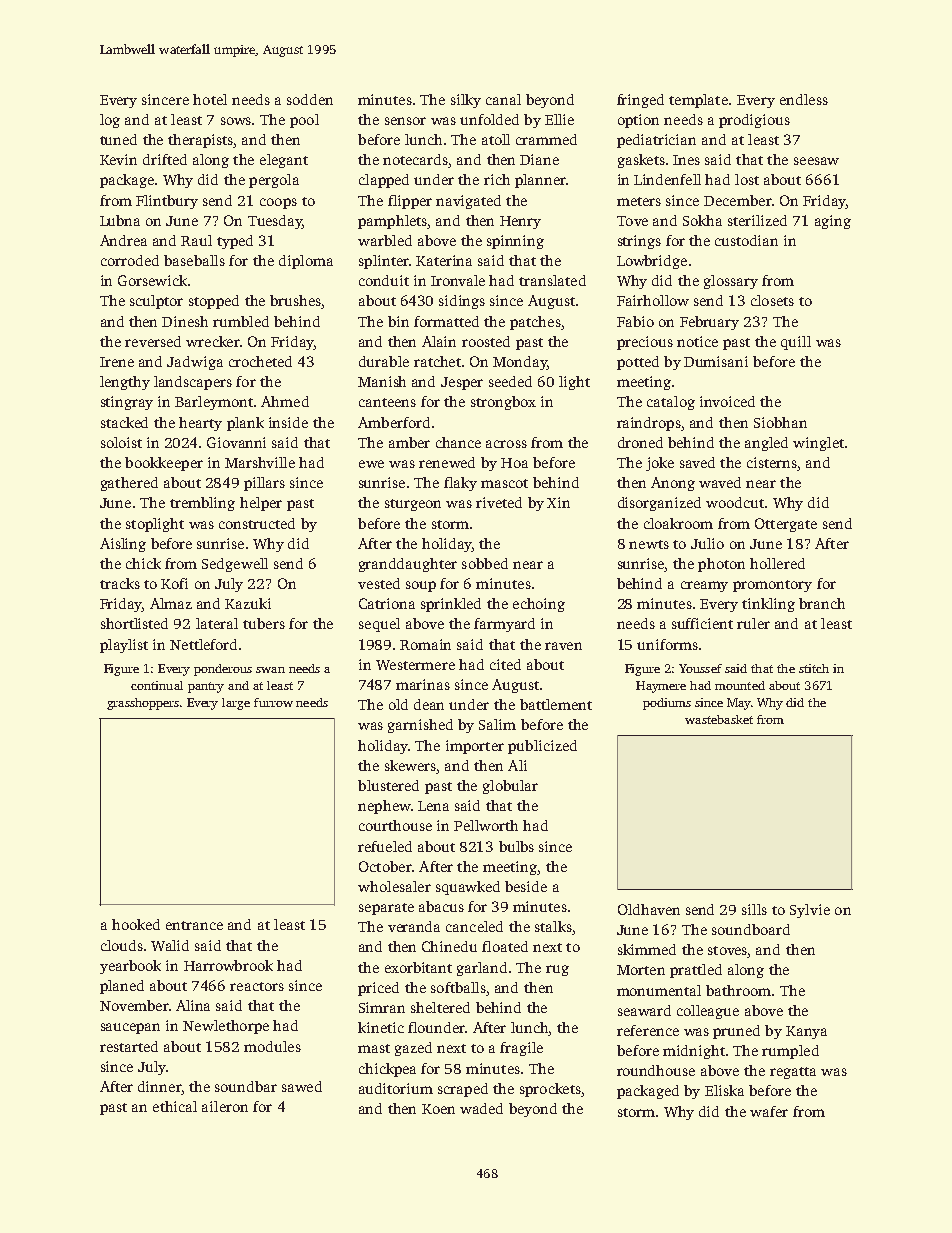  What do you see at coordinates (769, 1111) in the page?
I see `wafer` at bounding box center [769, 1111].
